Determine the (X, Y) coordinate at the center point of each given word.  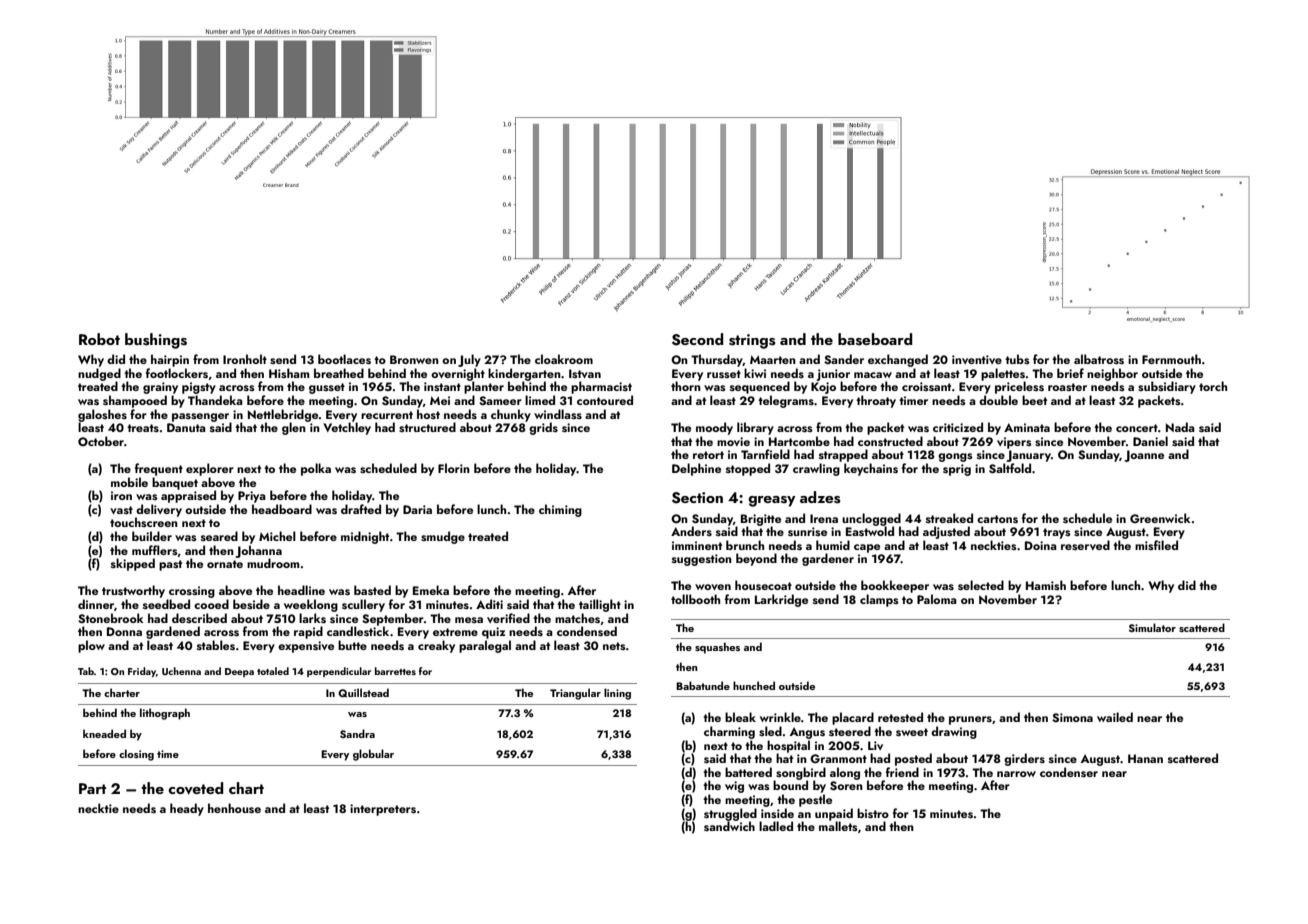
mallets (838, 826)
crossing (192, 592)
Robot (99, 339)
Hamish (1046, 585)
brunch (745, 545)
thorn (686, 386)
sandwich (729, 826)
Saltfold (1010, 468)
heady (187, 809)
